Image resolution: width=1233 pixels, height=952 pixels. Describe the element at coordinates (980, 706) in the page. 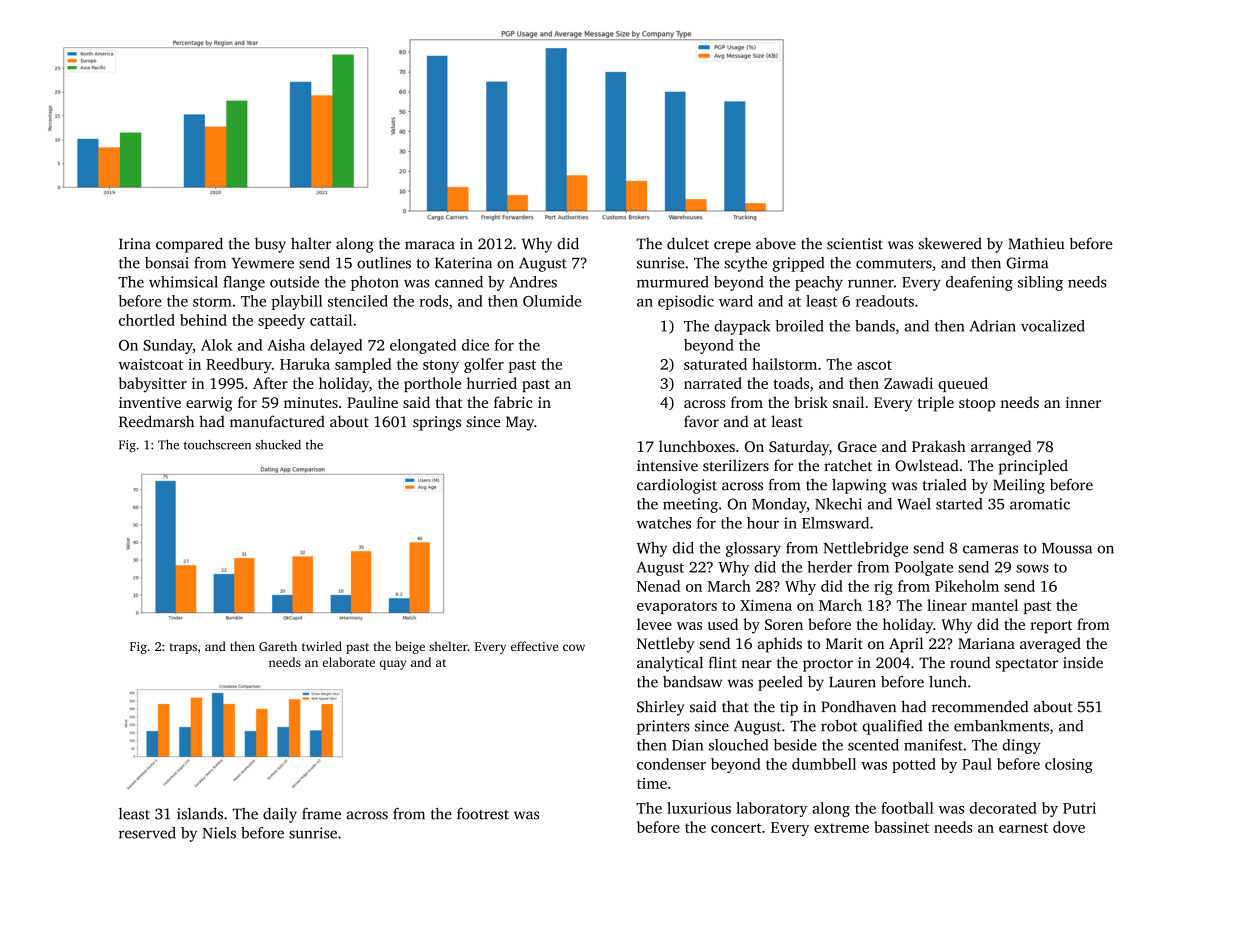

I see `recommended` at that location.
